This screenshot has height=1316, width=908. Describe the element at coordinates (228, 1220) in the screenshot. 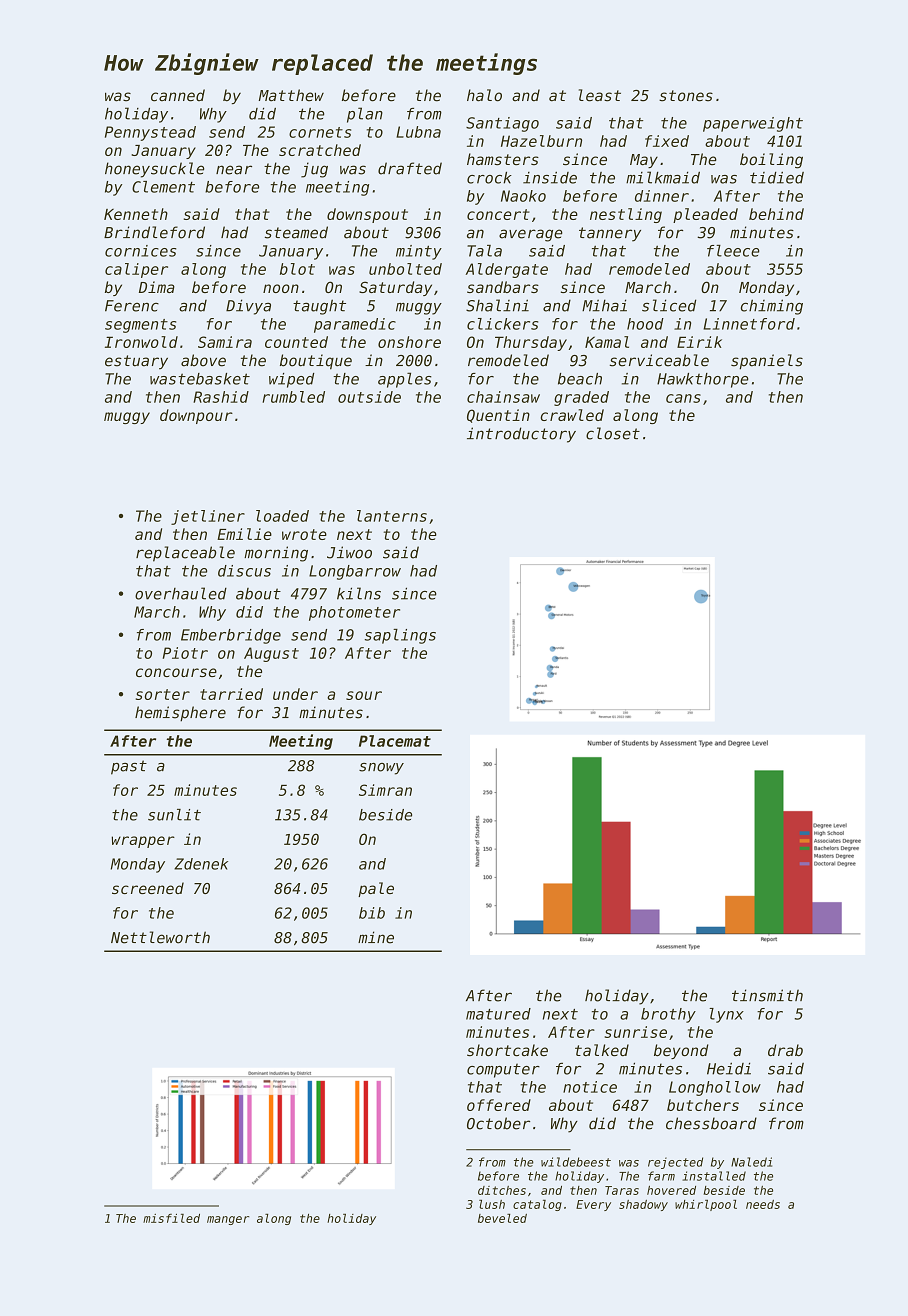

I see `manger` at that location.
